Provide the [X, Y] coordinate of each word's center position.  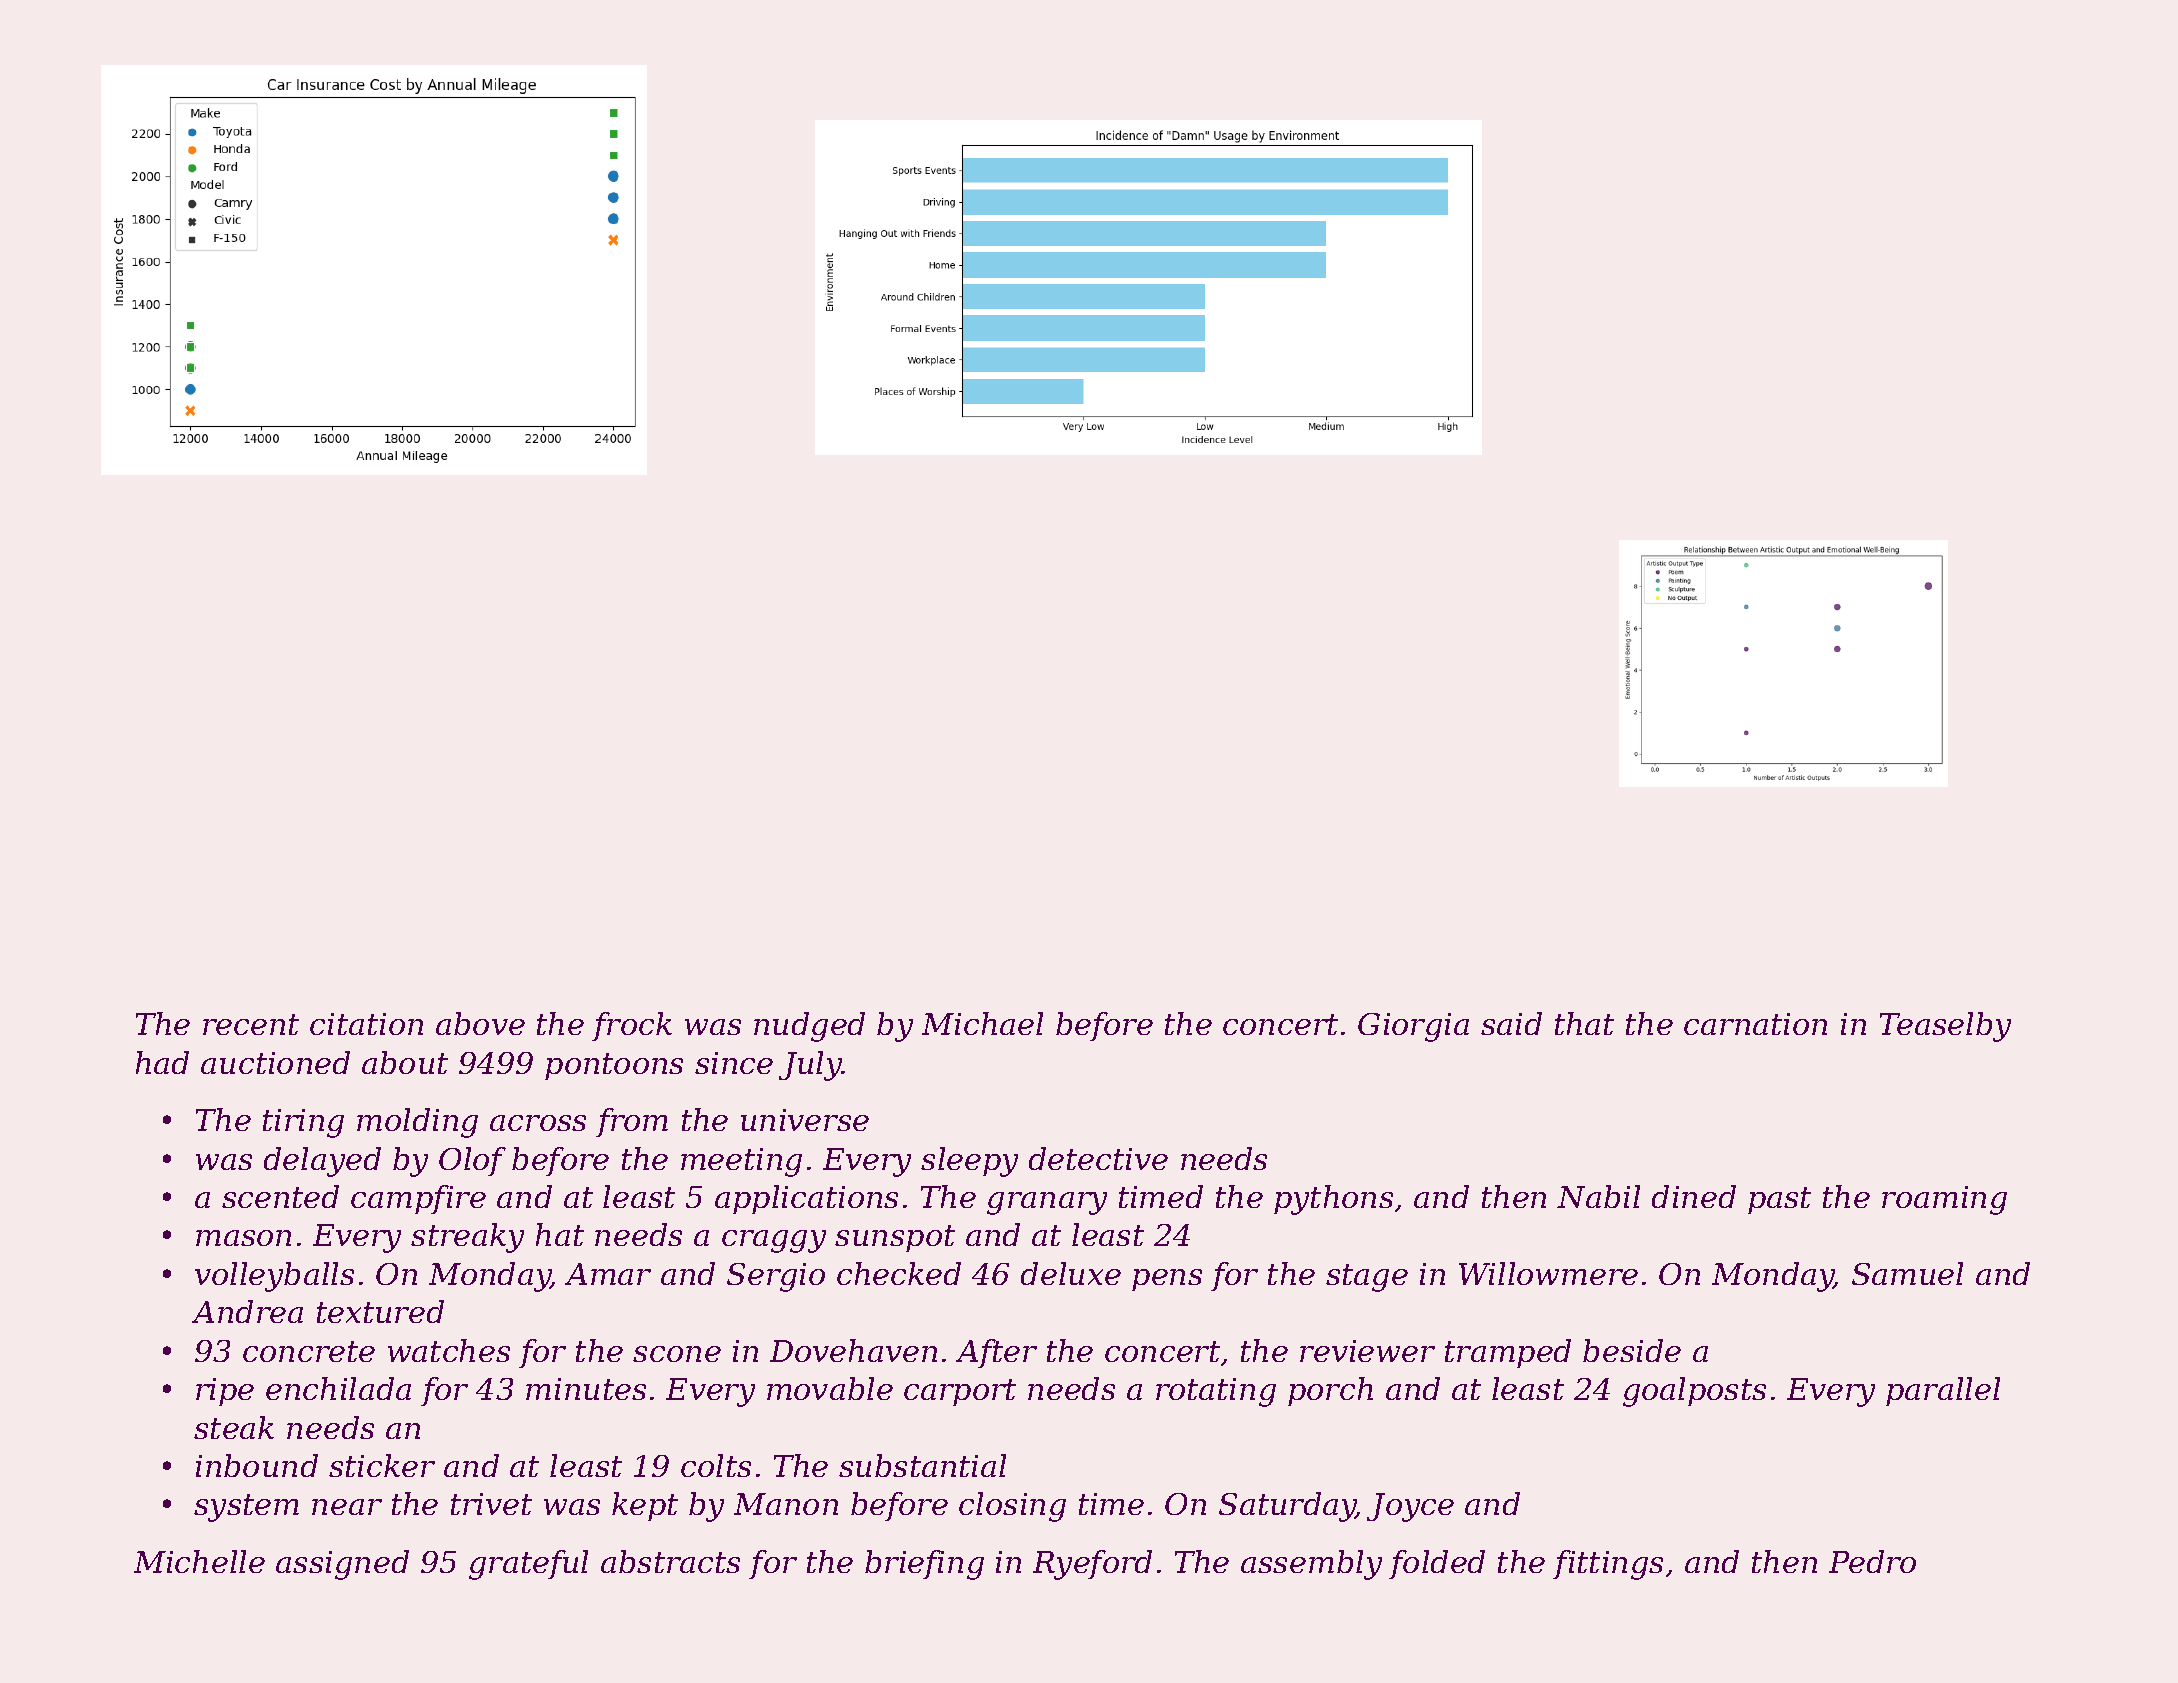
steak [234, 1427]
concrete [309, 1351]
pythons [1333, 1200]
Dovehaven [853, 1350]
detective [1098, 1158]
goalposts [1694, 1392]
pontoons [614, 1066]
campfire [418, 1199]
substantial [922, 1465]
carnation [1755, 1024]
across [538, 1123]
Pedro [1872, 1561]
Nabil [1598, 1196]
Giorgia [1413, 1027]
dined [1694, 1196]
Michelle [199, 1561]
